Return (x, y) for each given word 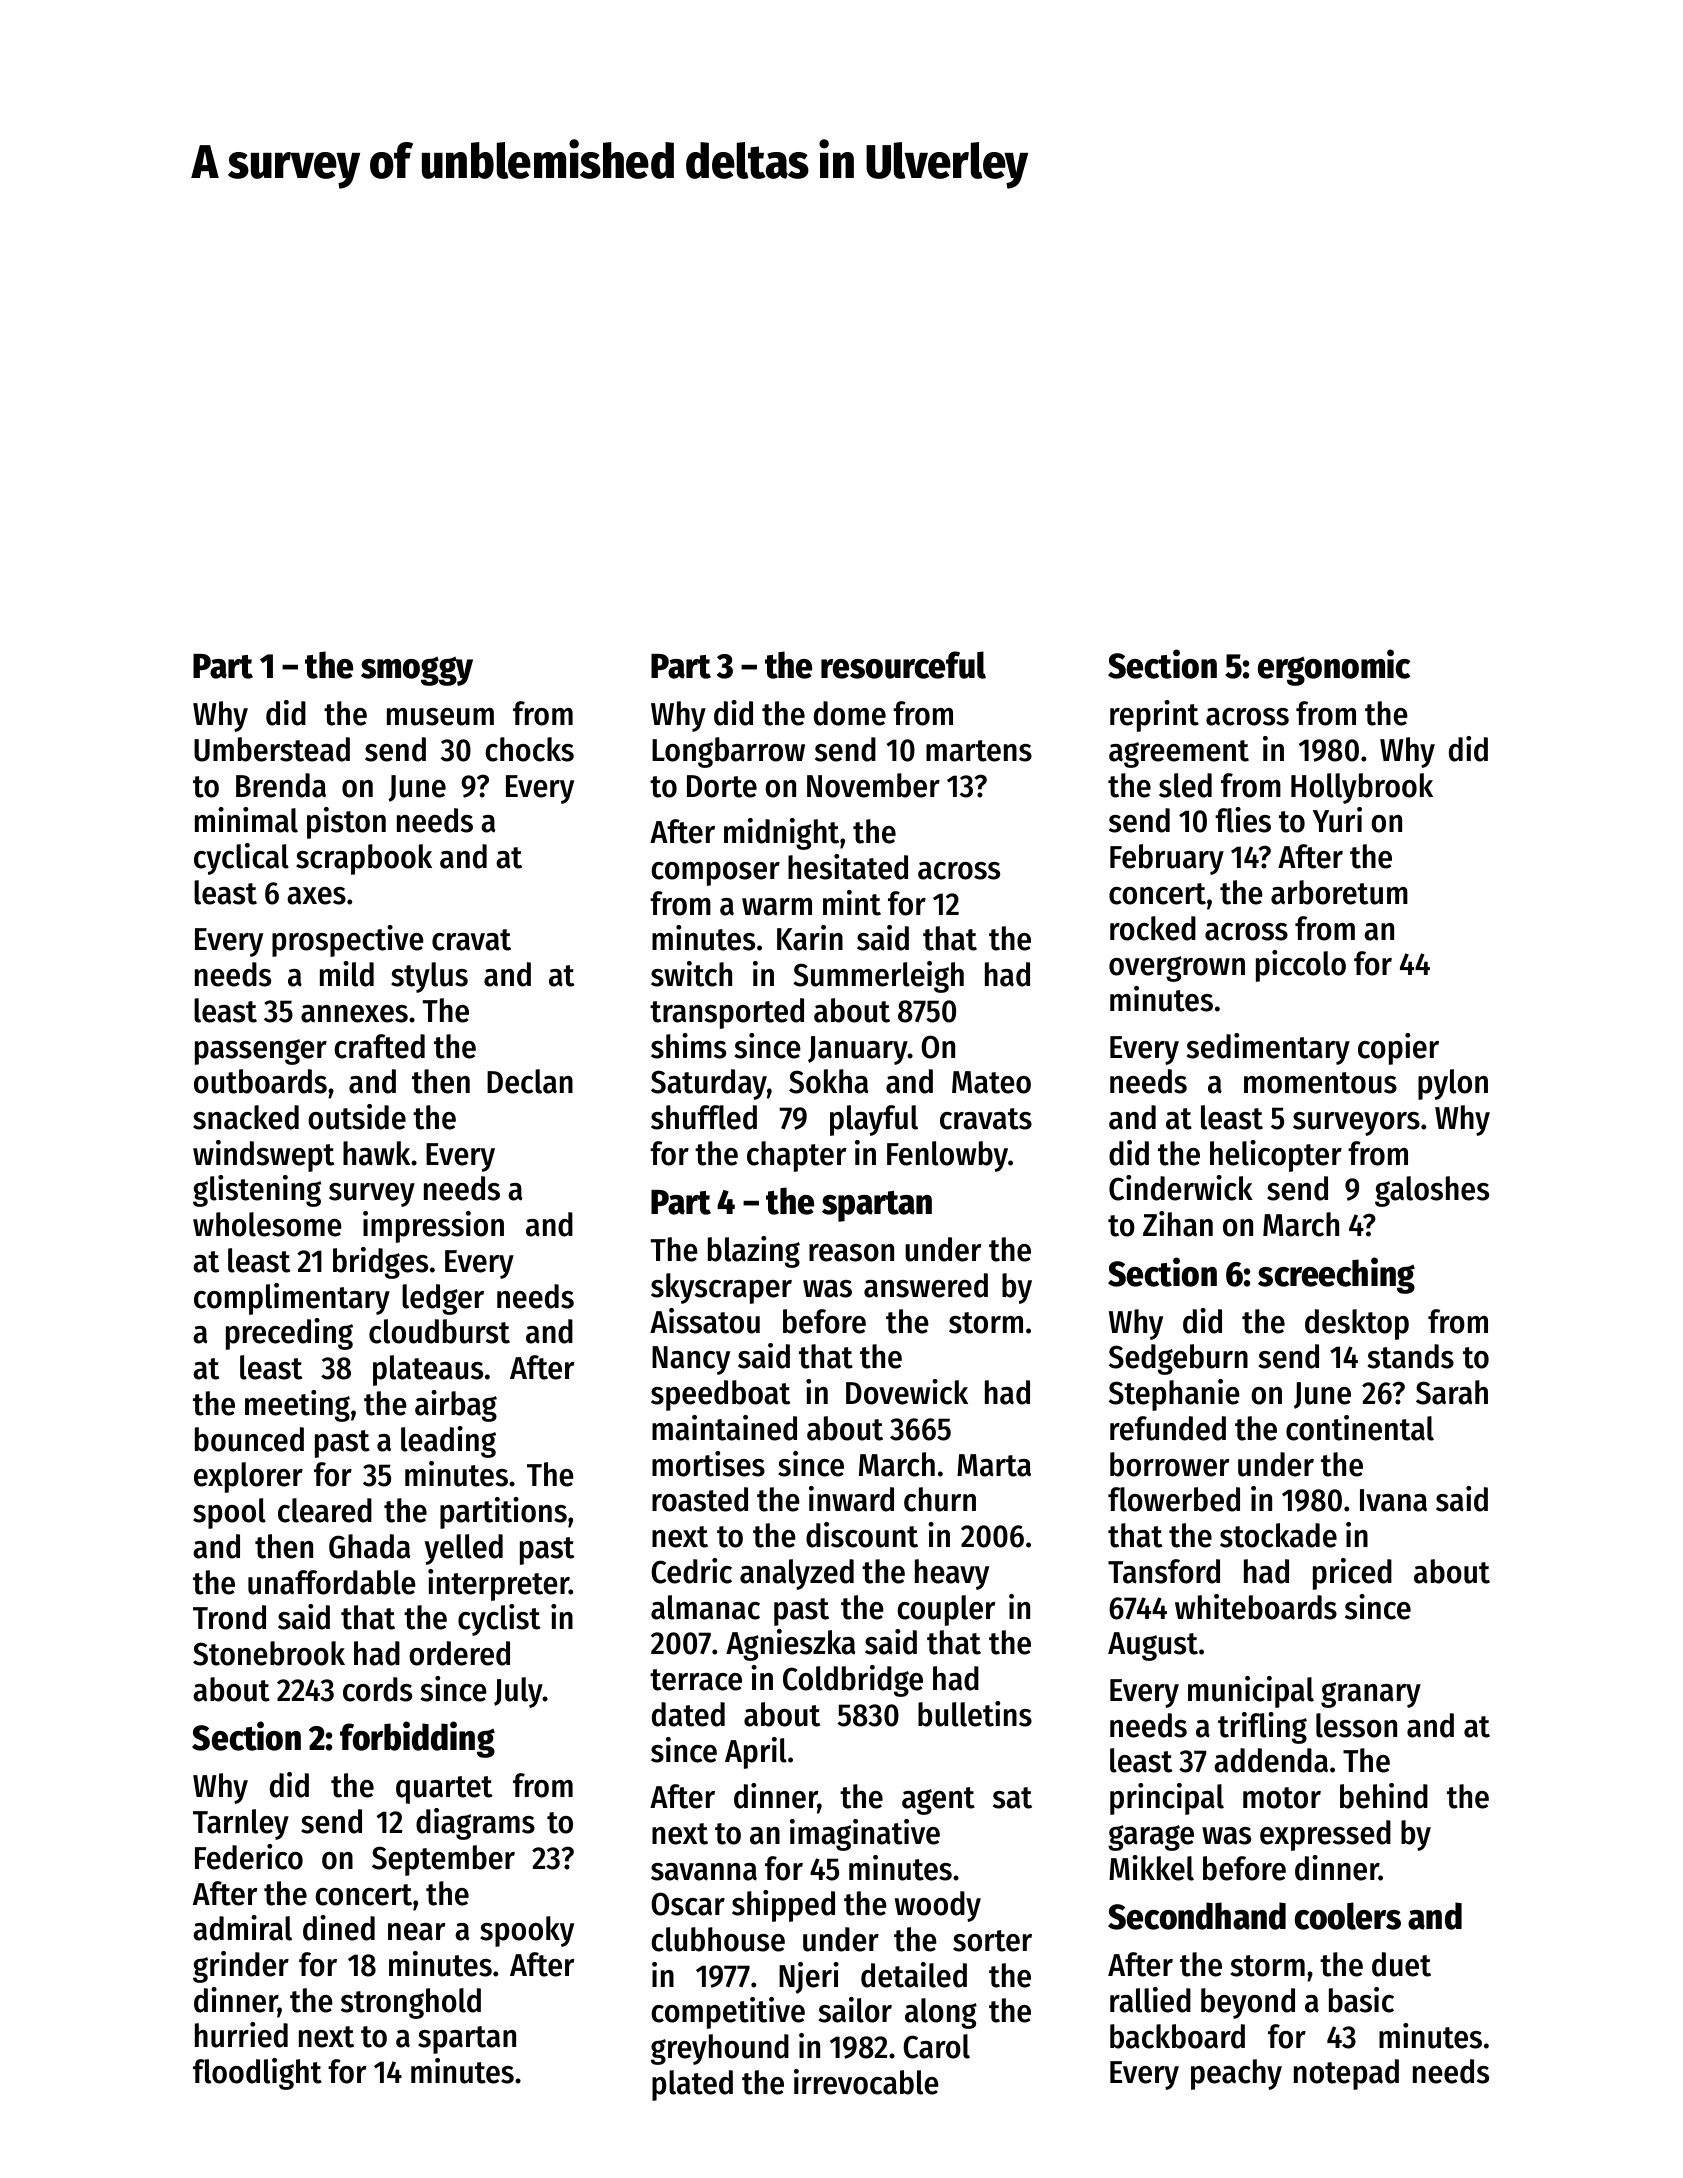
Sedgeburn (1178, 1359)
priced (1352, 1574)
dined (339, 1928)
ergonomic (1334, 667)
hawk (376, 1153)
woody (938, 1906)
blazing (754, 1252)
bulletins (975, 1714)
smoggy (417, 671)
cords (377, 1689)
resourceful (903, 665)
